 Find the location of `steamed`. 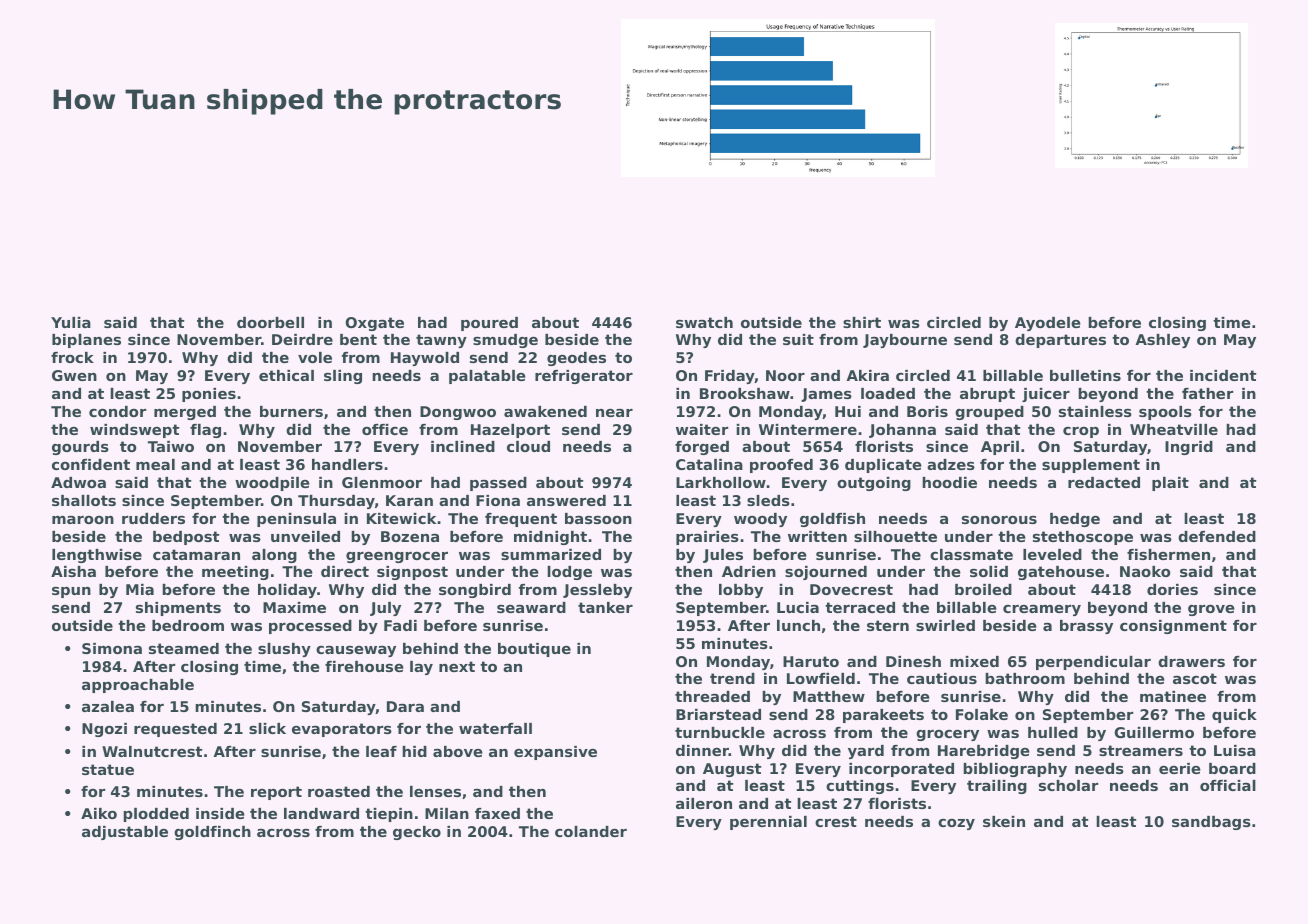

steamed is located at coordinates (184, 648).
